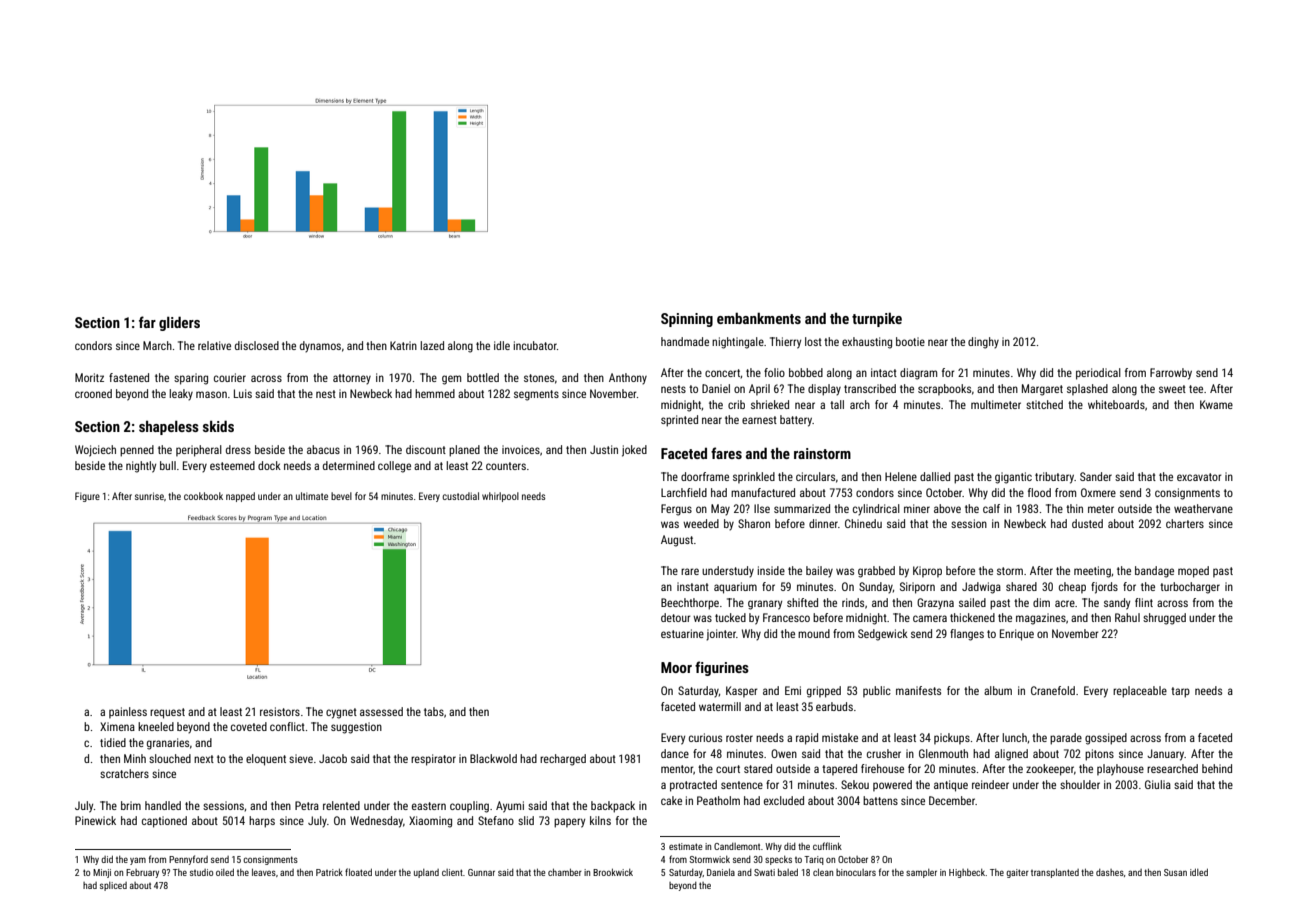 The image size is (1308, 924). I want to click on gossiped, so click(1106, 739).
